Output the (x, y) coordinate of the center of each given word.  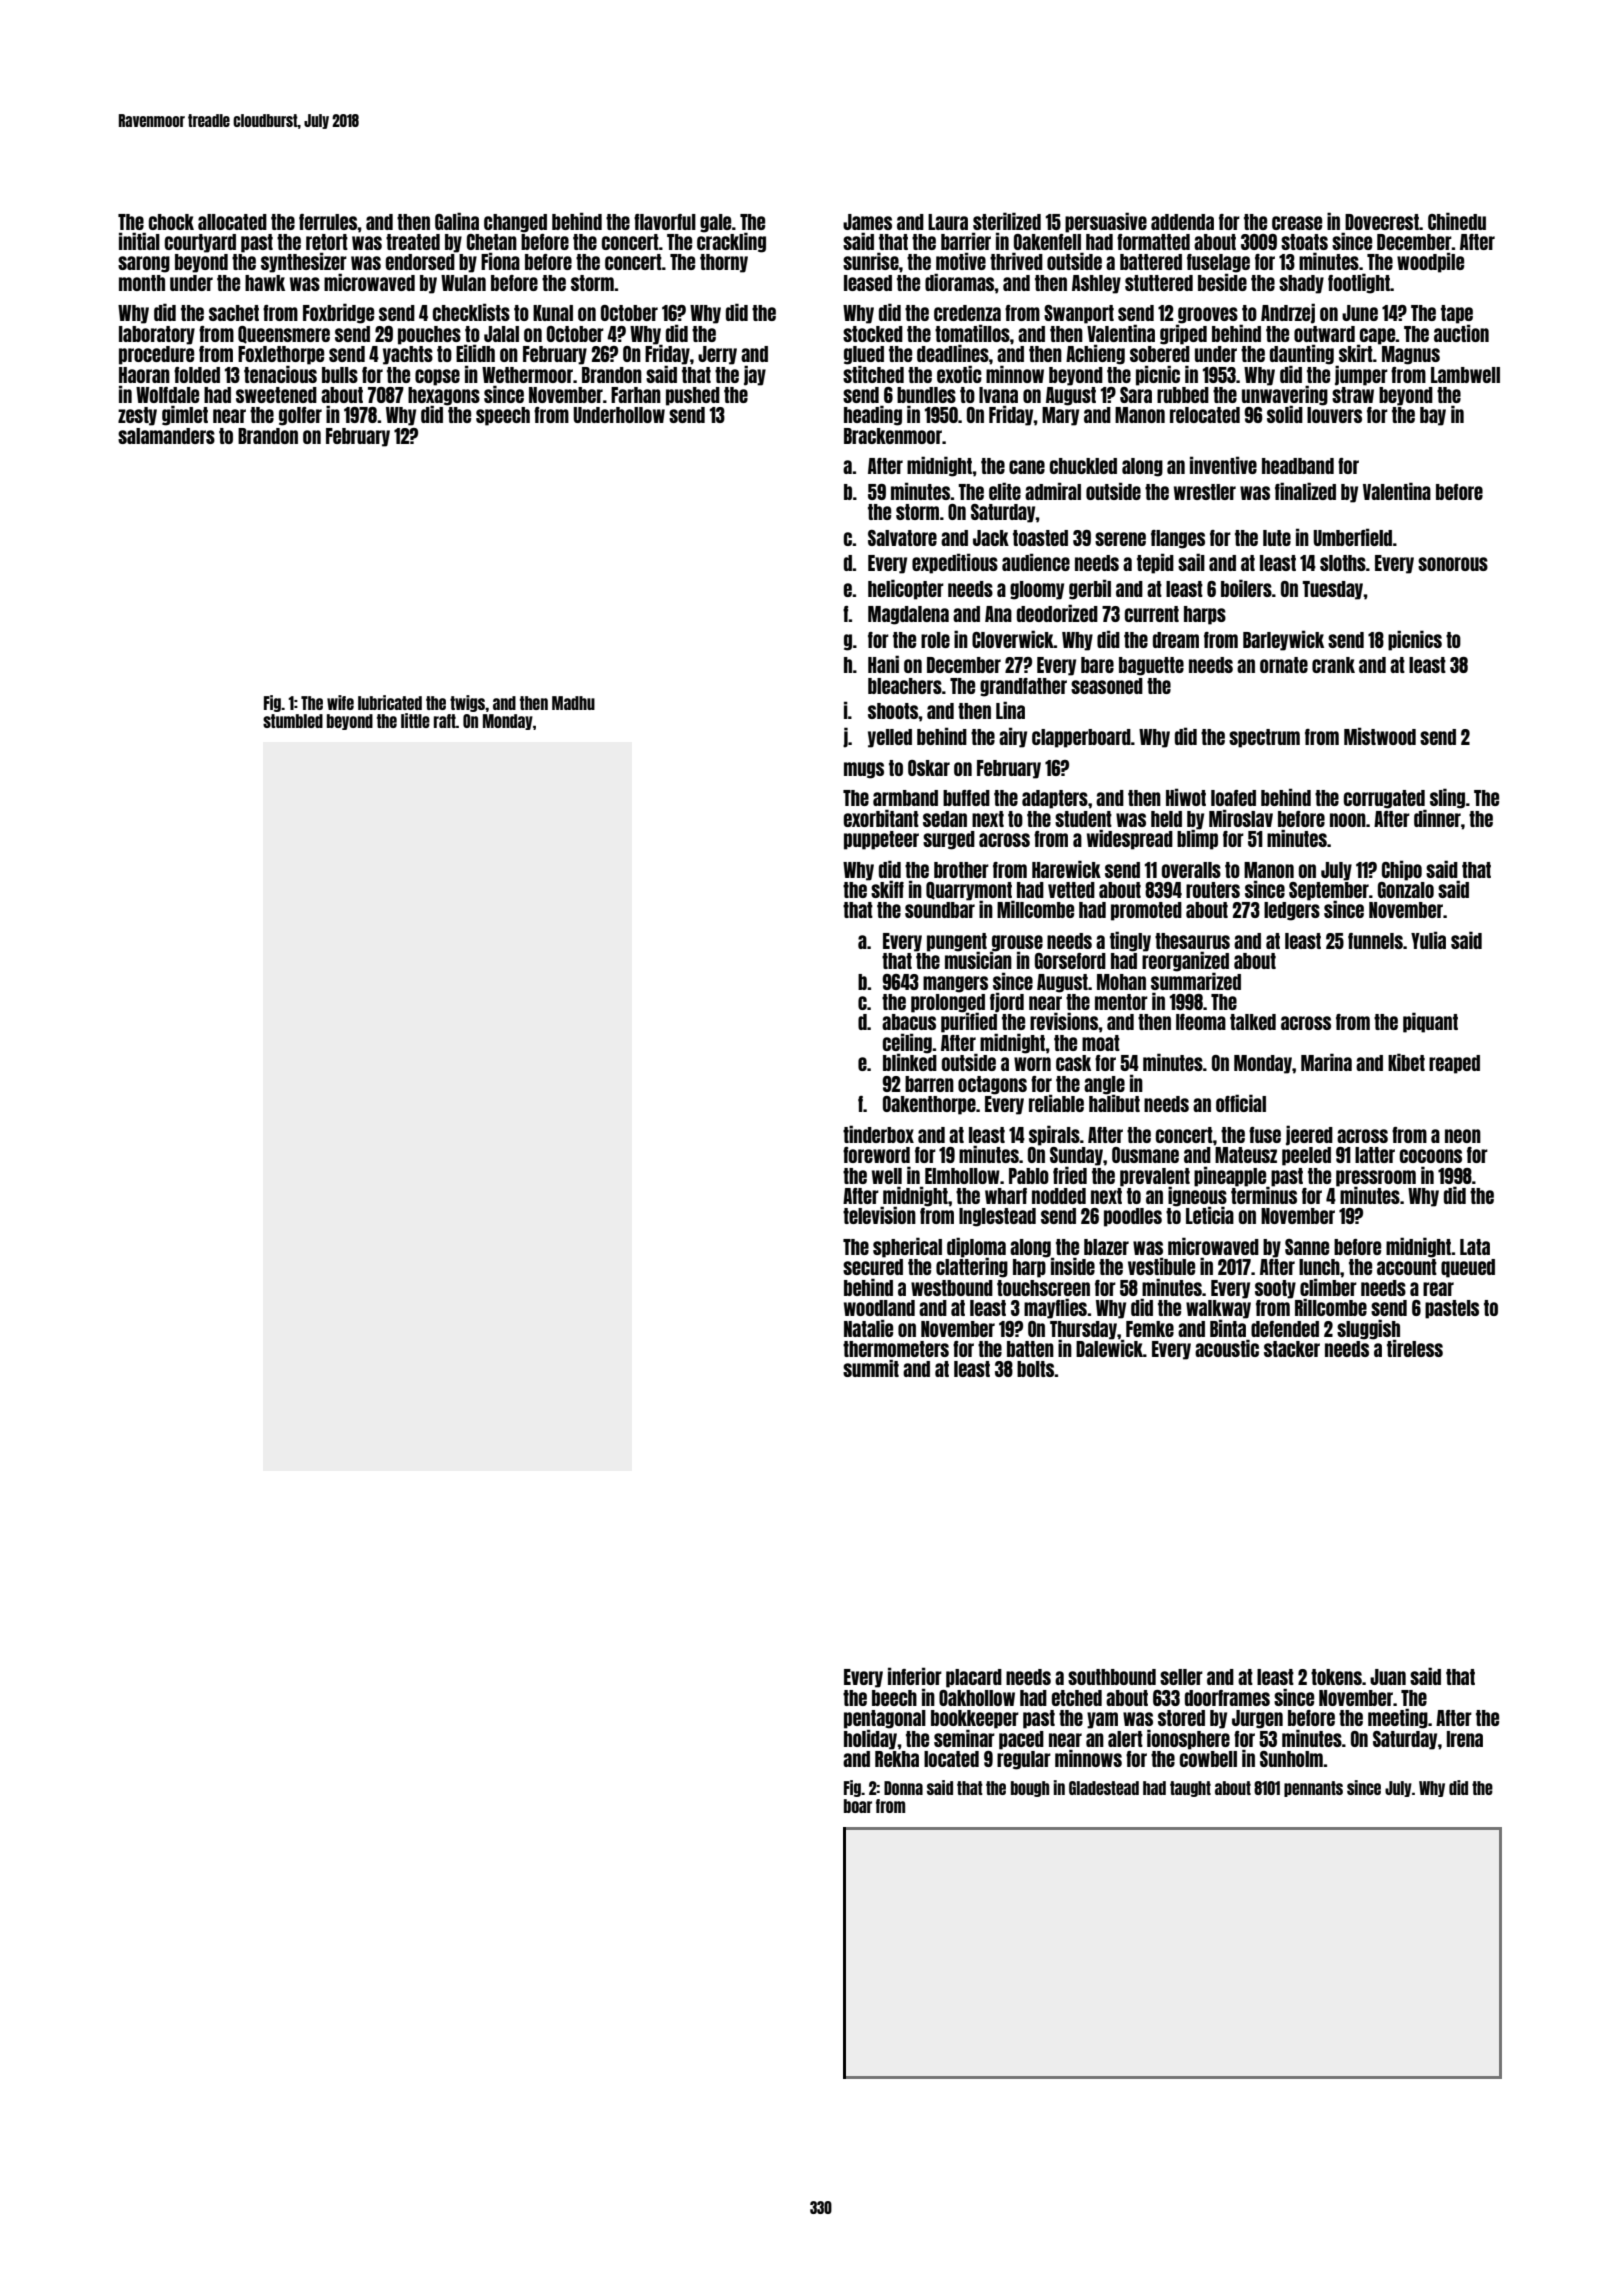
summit (871, 1368)
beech (894, 1698)
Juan (1388, 1677)
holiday (871, 1739)
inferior (915, 1676)
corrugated (1384, 799)
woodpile (1430, 262)
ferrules (328, 222)
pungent (957, 942)
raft (445, 721)
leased (868, 283)
